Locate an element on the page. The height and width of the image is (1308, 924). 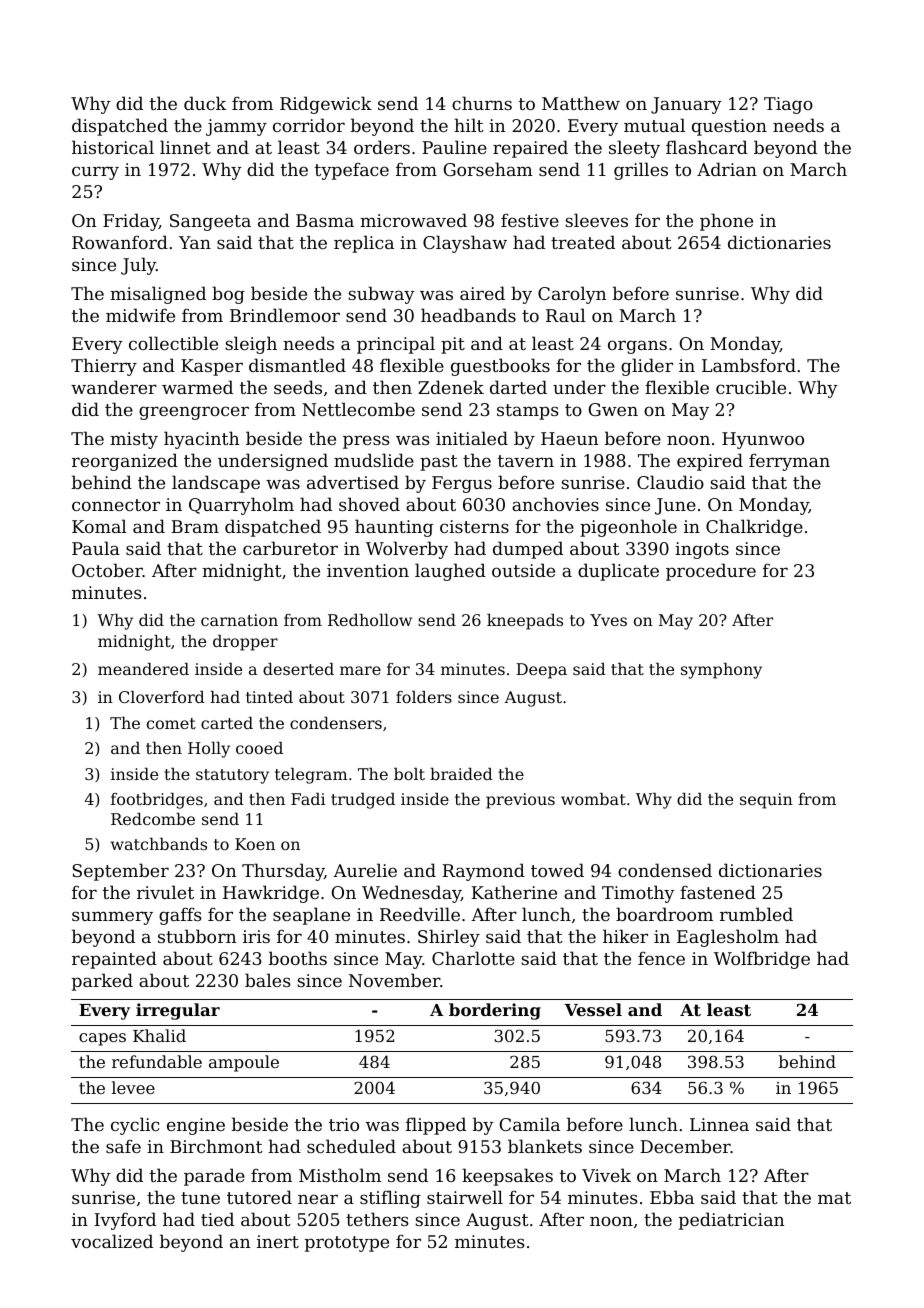
Shirley is located at coordinates (449, 938).
